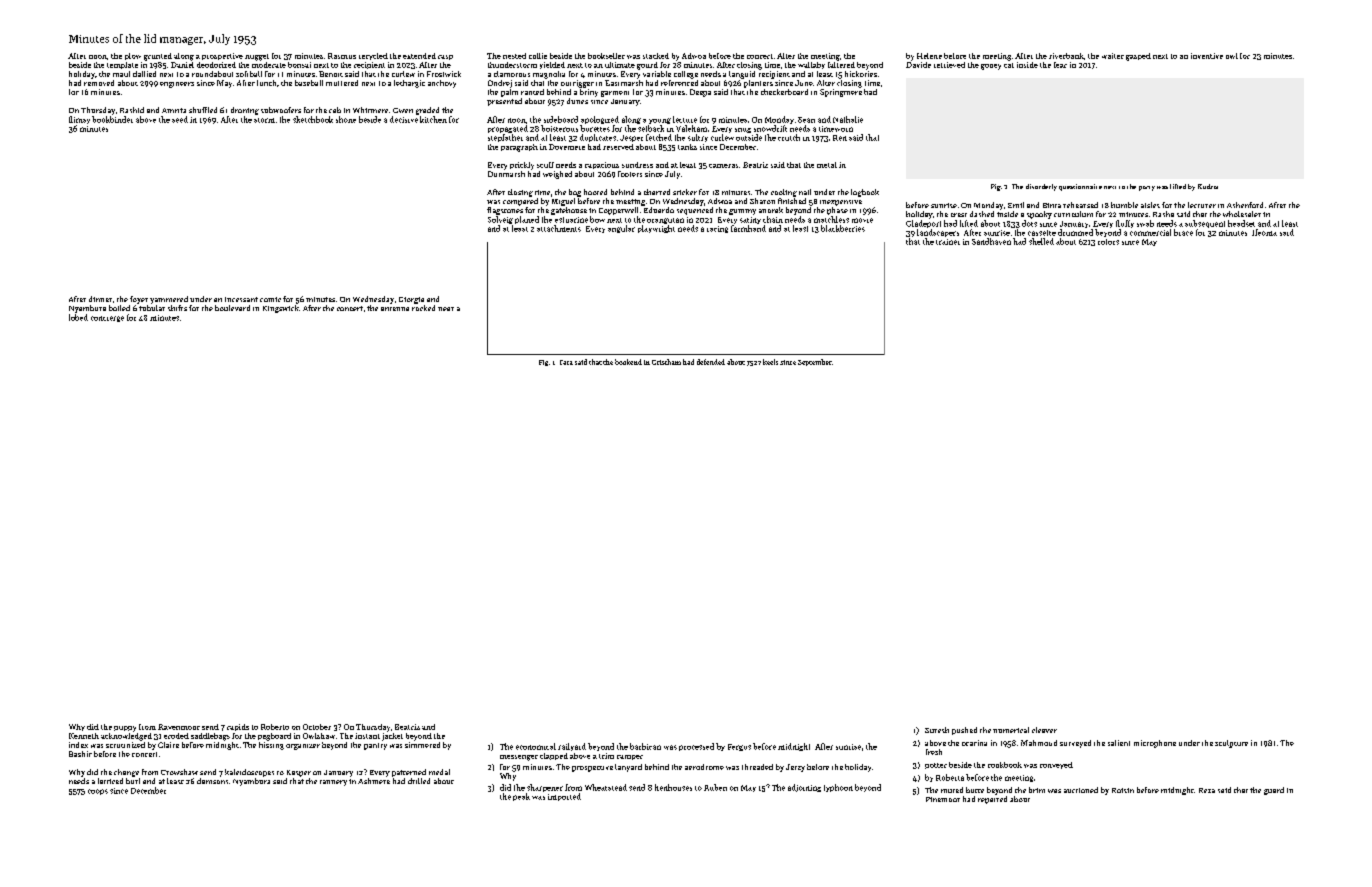  What do you see at coordinates (567, 147) in the document?
I see `Dovemere` at bounding box center [567, 147].
